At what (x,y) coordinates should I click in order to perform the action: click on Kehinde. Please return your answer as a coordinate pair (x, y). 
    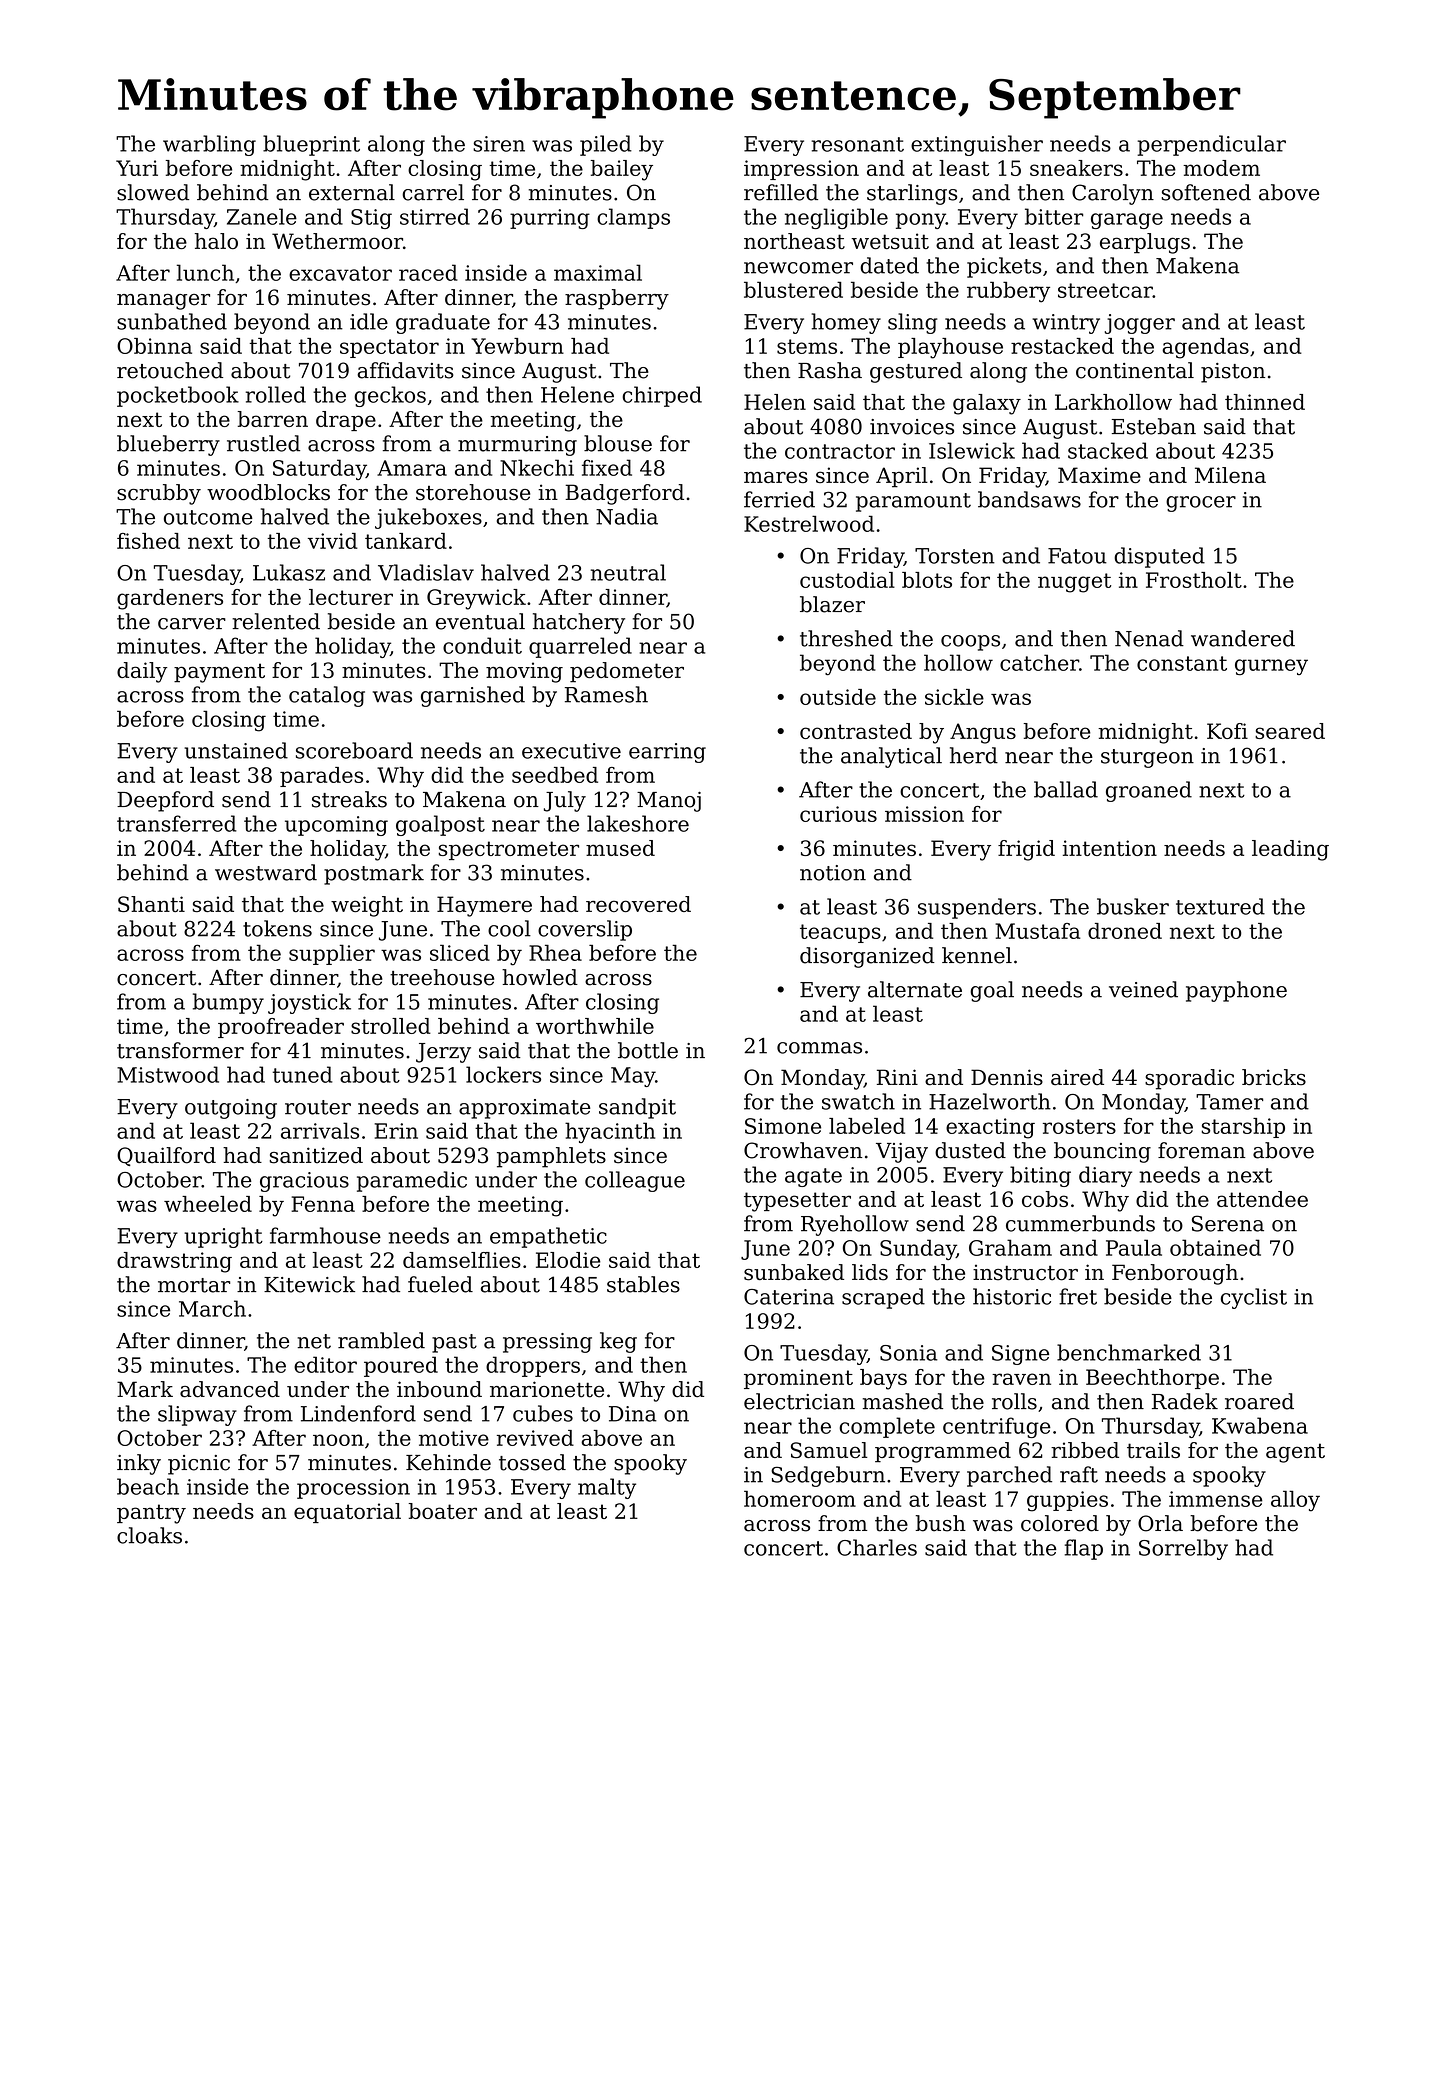
    Looking at the image, I should click on (448, 1462).
